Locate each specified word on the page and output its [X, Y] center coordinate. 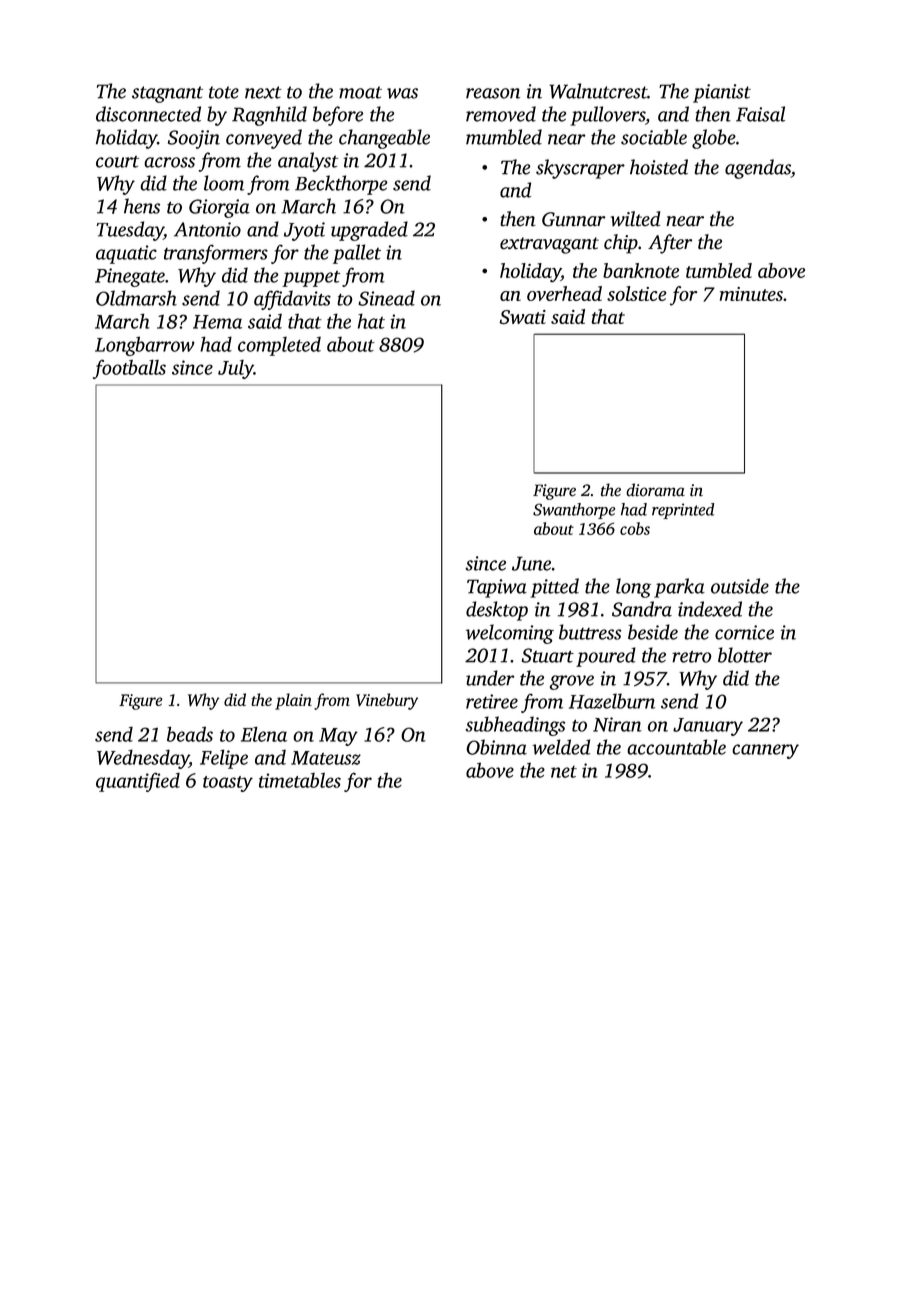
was [402, 93]
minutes [751, 294]
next [263, 92]
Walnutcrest [598, 91]
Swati [523, 317]
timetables [300, 780]
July [236, 369]
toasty [228, 784]
